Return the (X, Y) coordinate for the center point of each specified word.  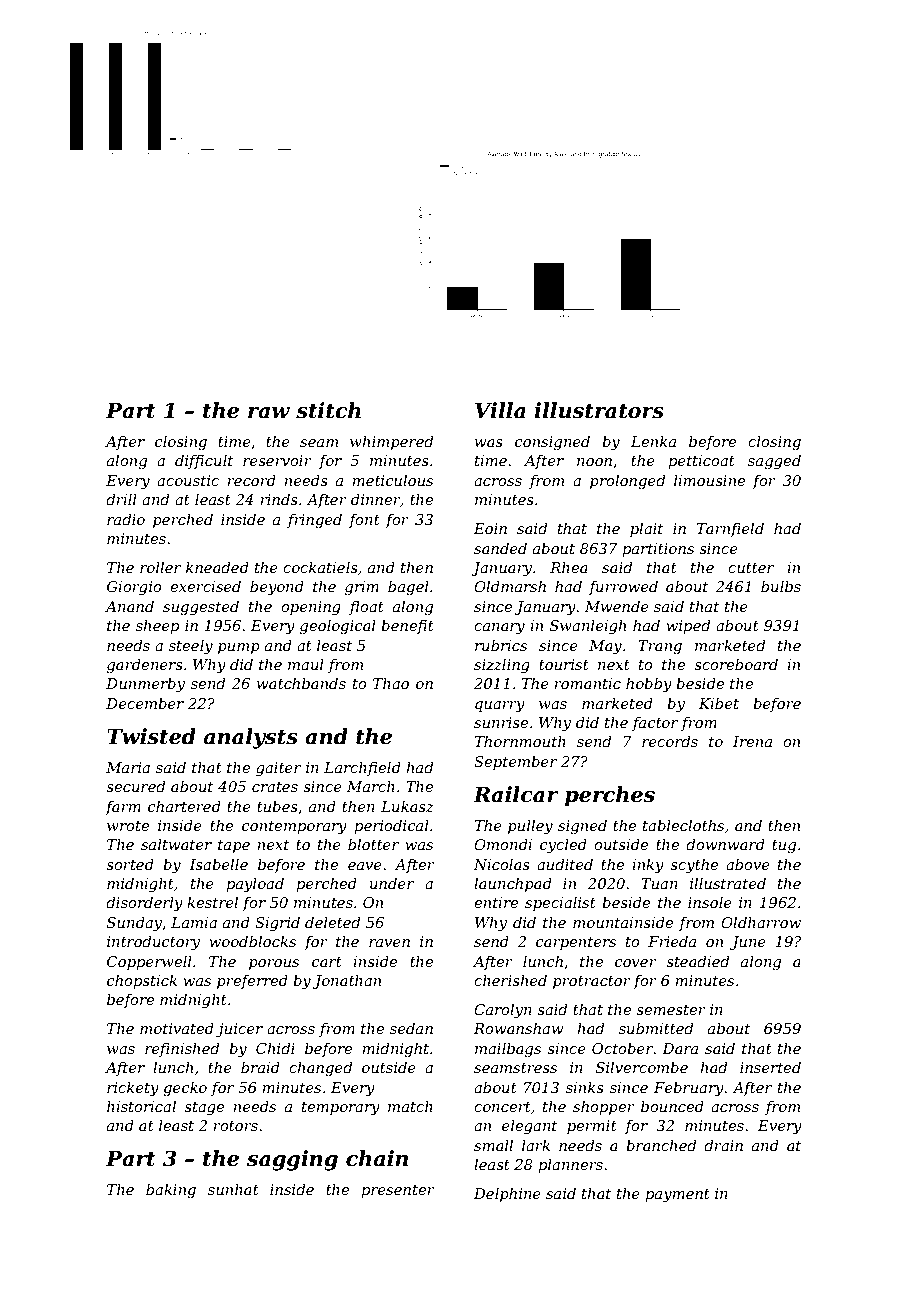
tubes (277, 806)
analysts (251, 738)
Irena (752, 741)
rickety (133, 1089)
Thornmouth (520, 741)
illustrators (599, 410)
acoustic (188, 480)
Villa (500, 410)
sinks (585, 1087)
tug (784, 847)
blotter (373, 844)
